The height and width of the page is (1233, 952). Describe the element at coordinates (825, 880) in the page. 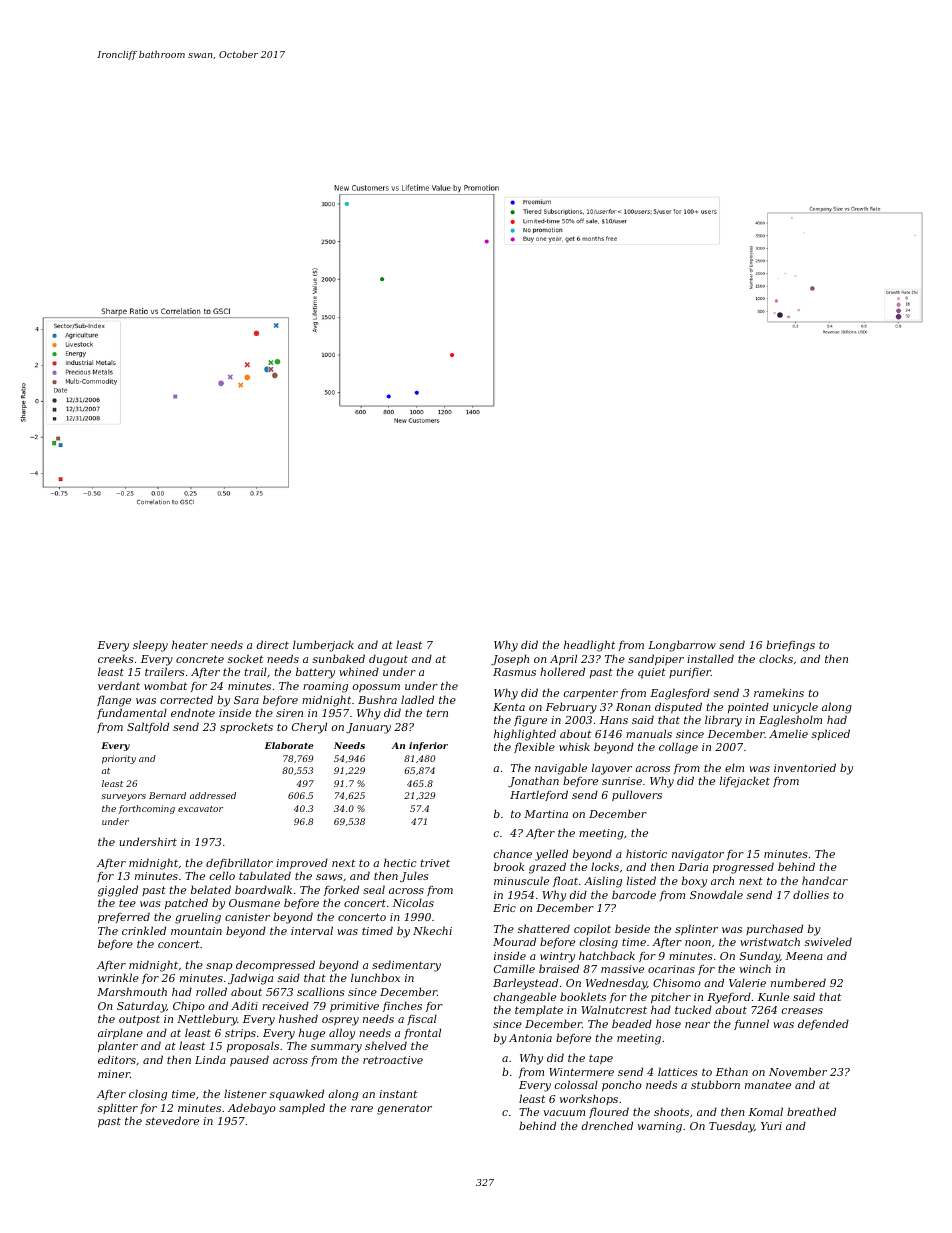

I see `handcar` at that location.
